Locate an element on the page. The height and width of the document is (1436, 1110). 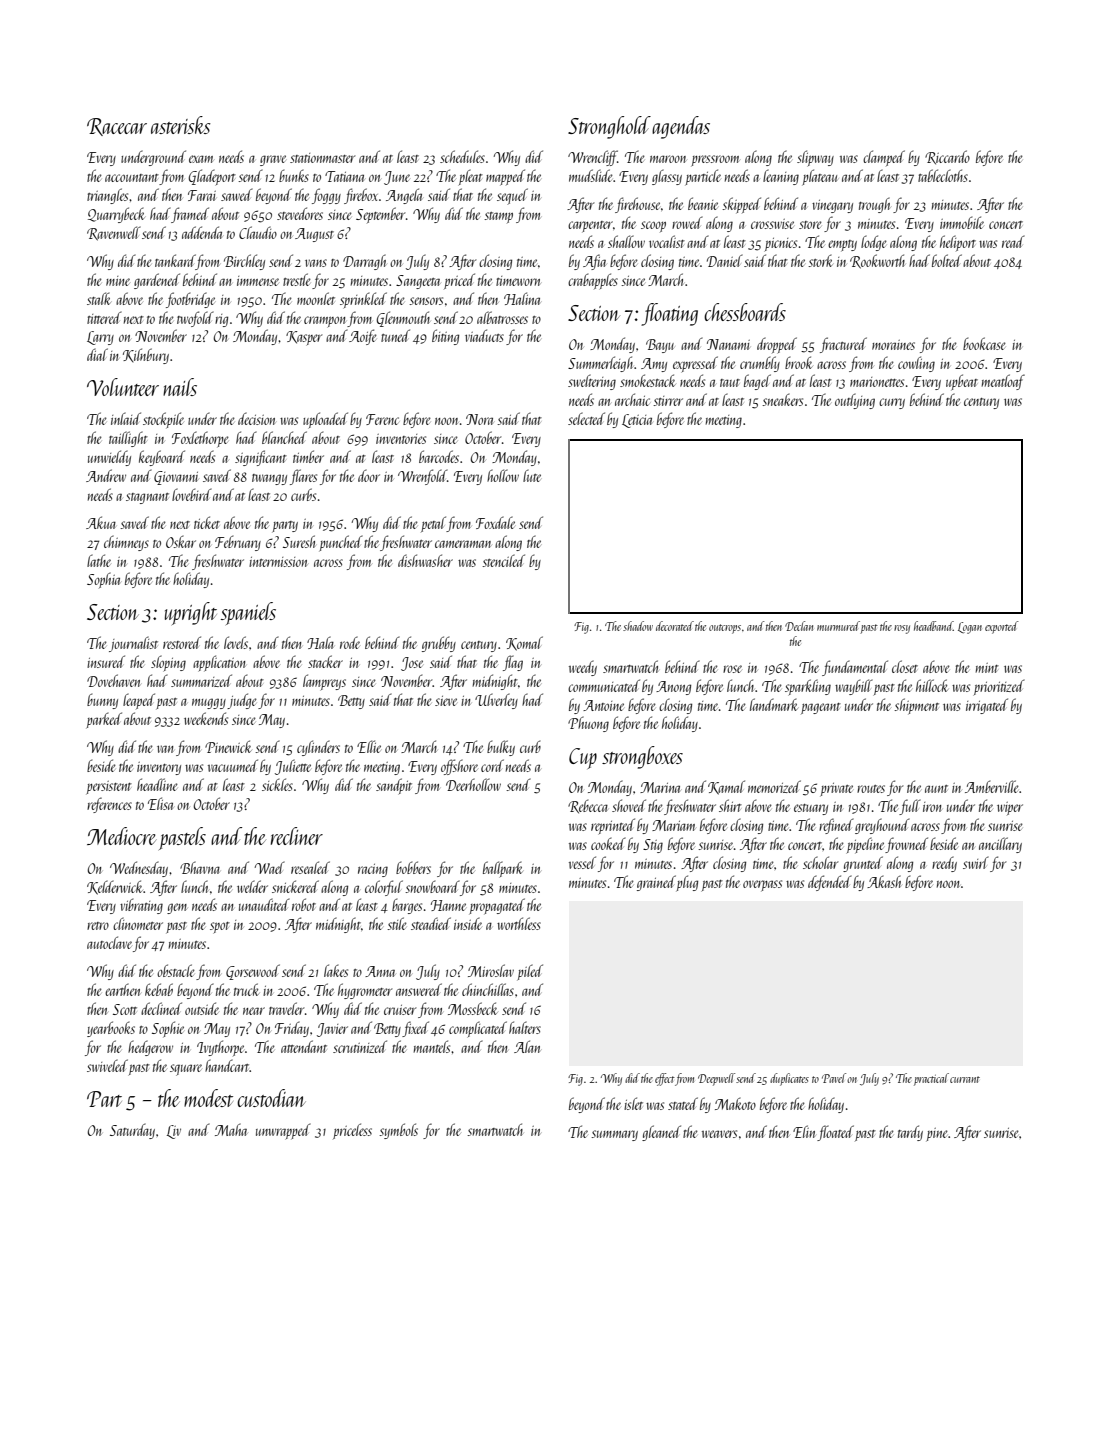
Riccardo is located at coordinates (947, 157).
